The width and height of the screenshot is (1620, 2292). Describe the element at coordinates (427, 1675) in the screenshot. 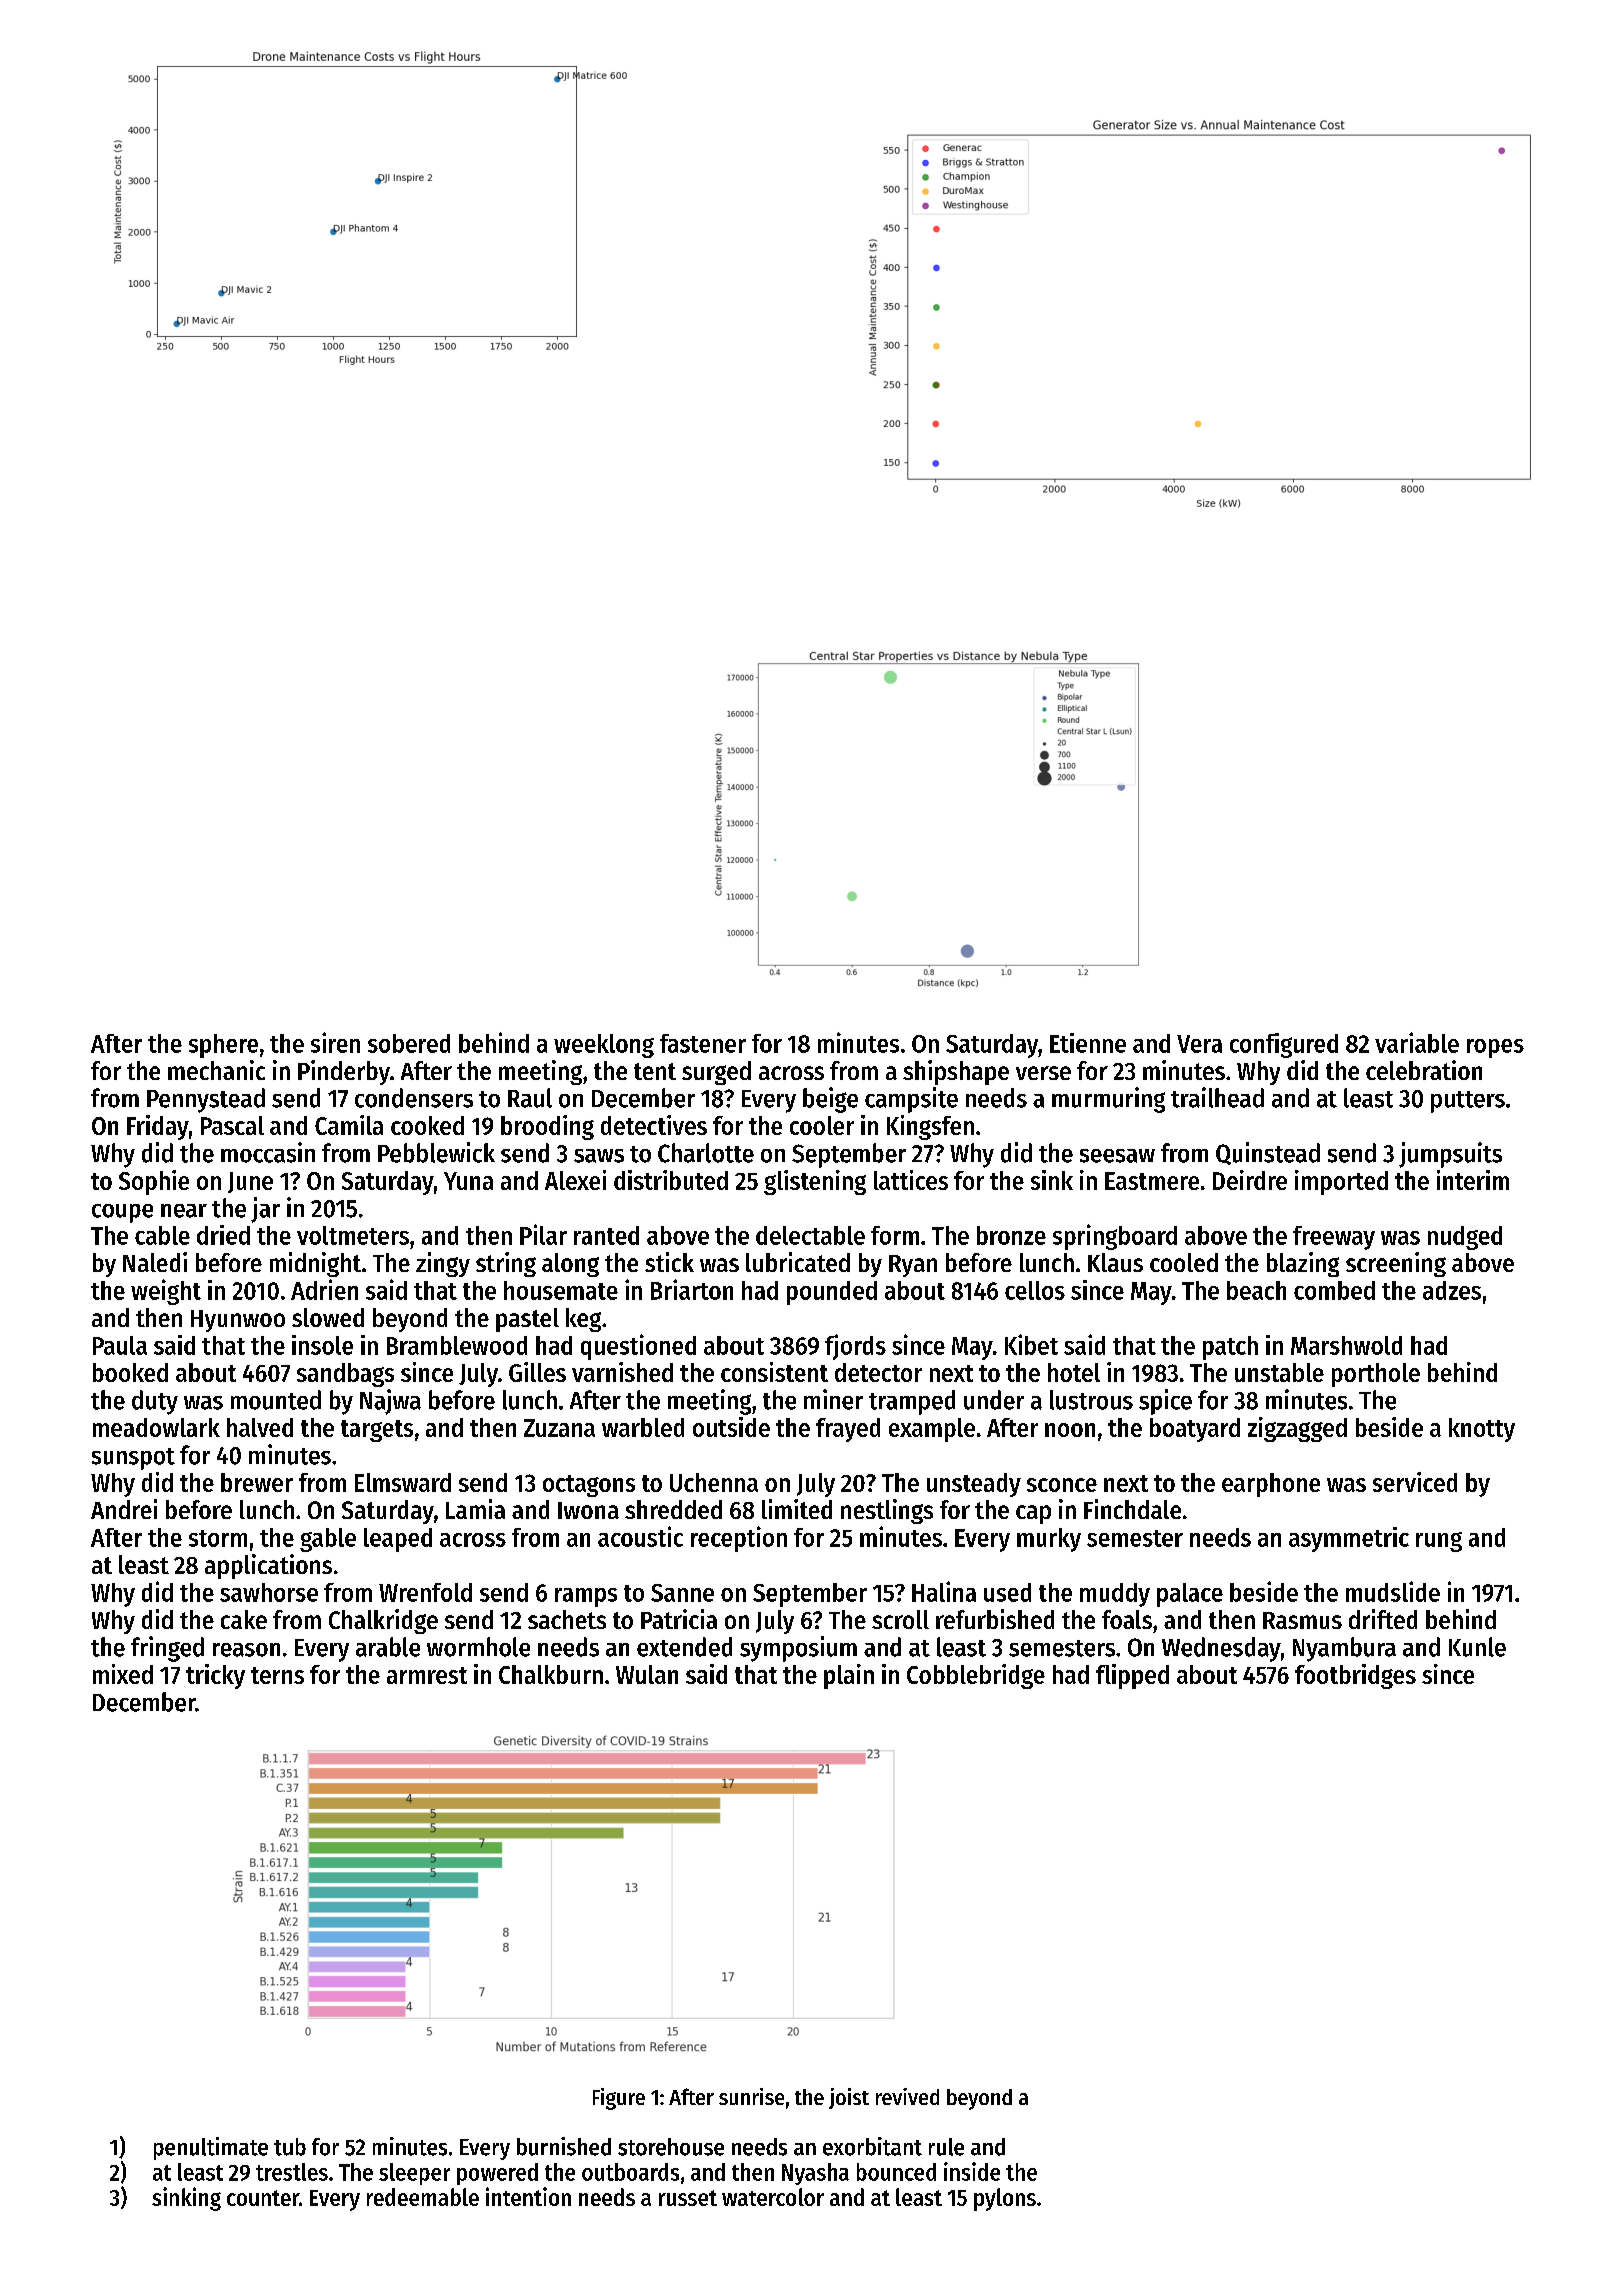

I see `armrest` at that location.
